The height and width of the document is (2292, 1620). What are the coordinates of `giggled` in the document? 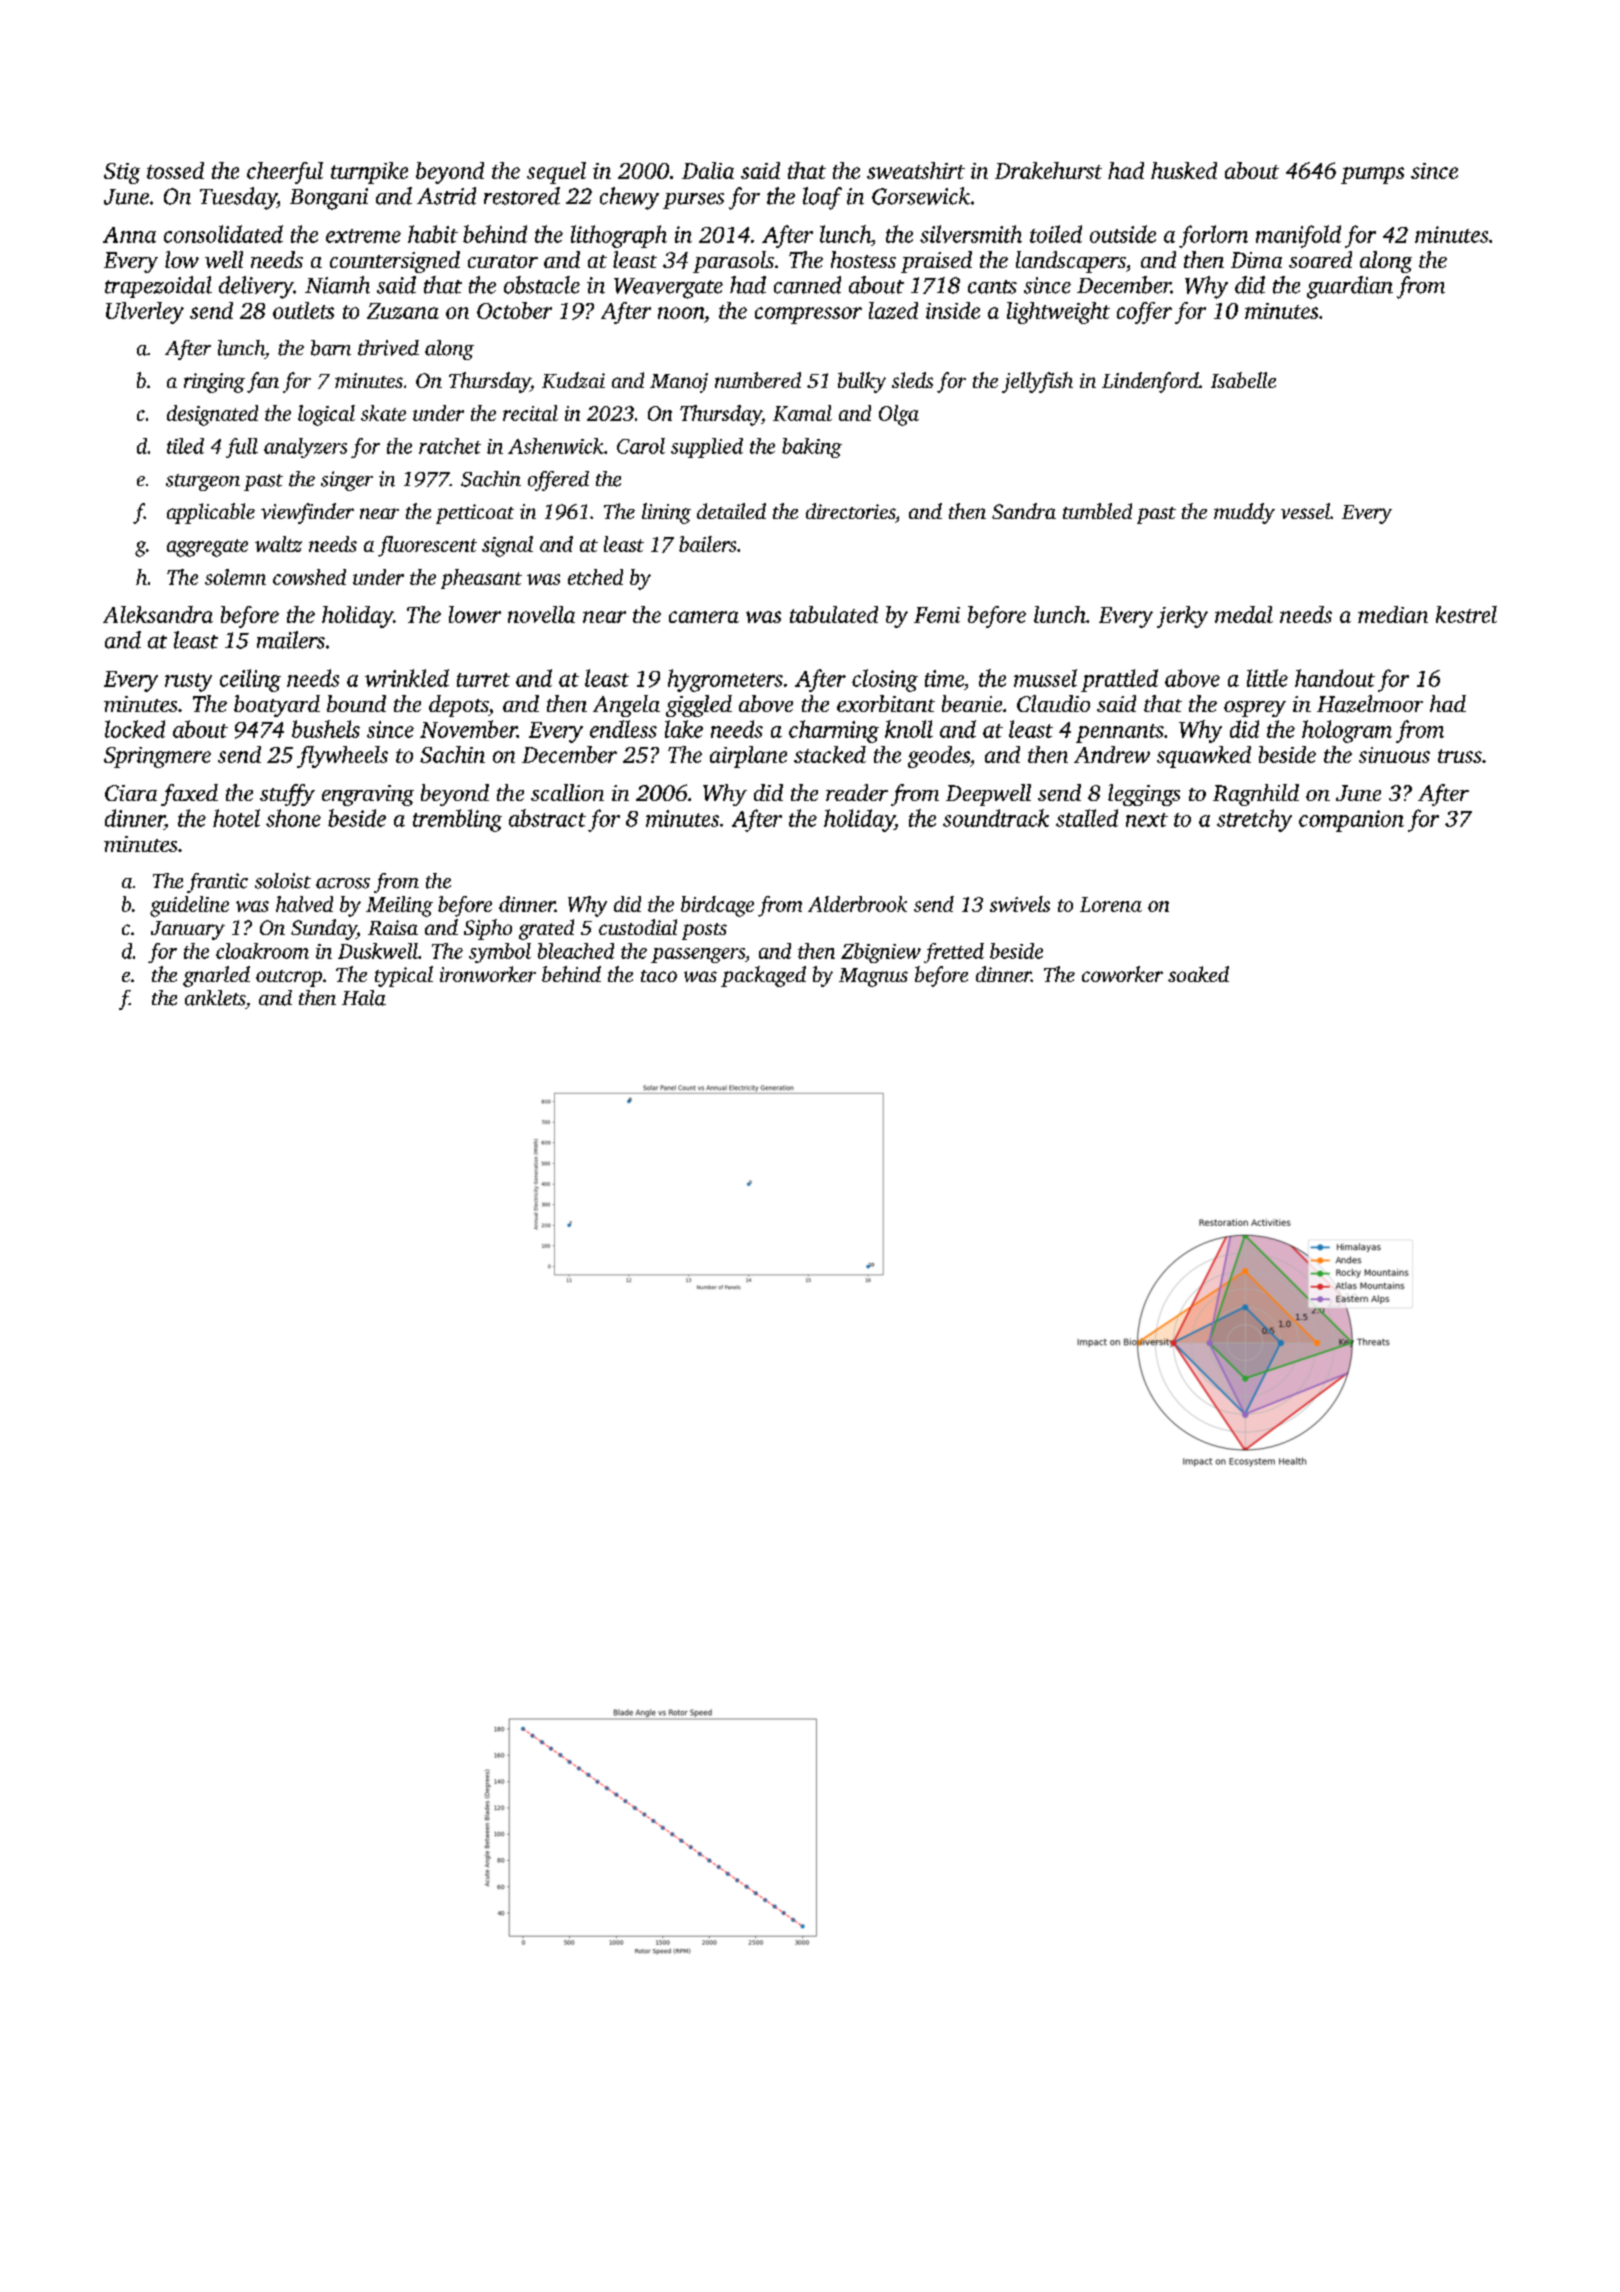 It's located at (699, 706).
